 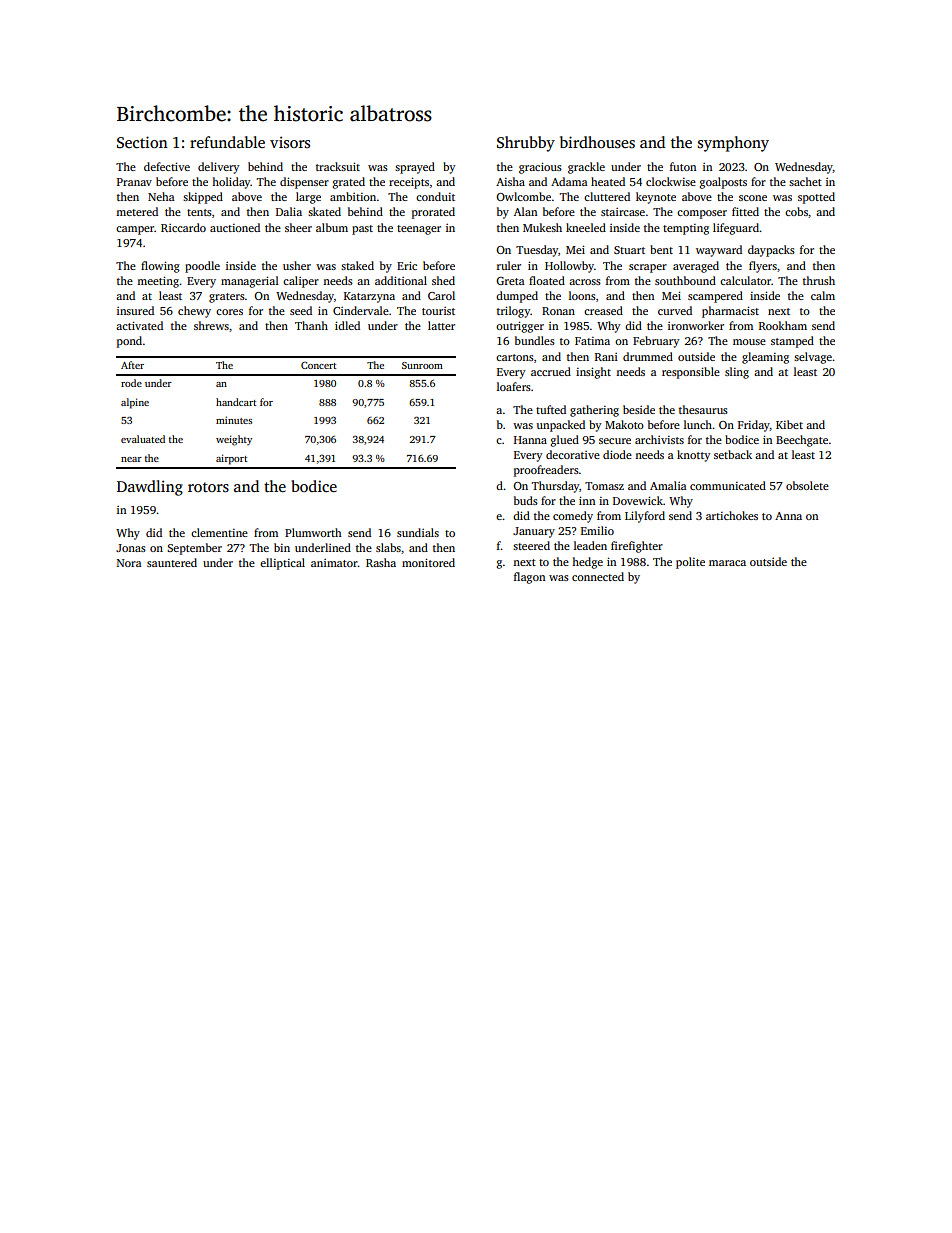 What do you see at coordinates (597, 142) in the document?
I see `birdhouses` at bounding box center [597, 142].
